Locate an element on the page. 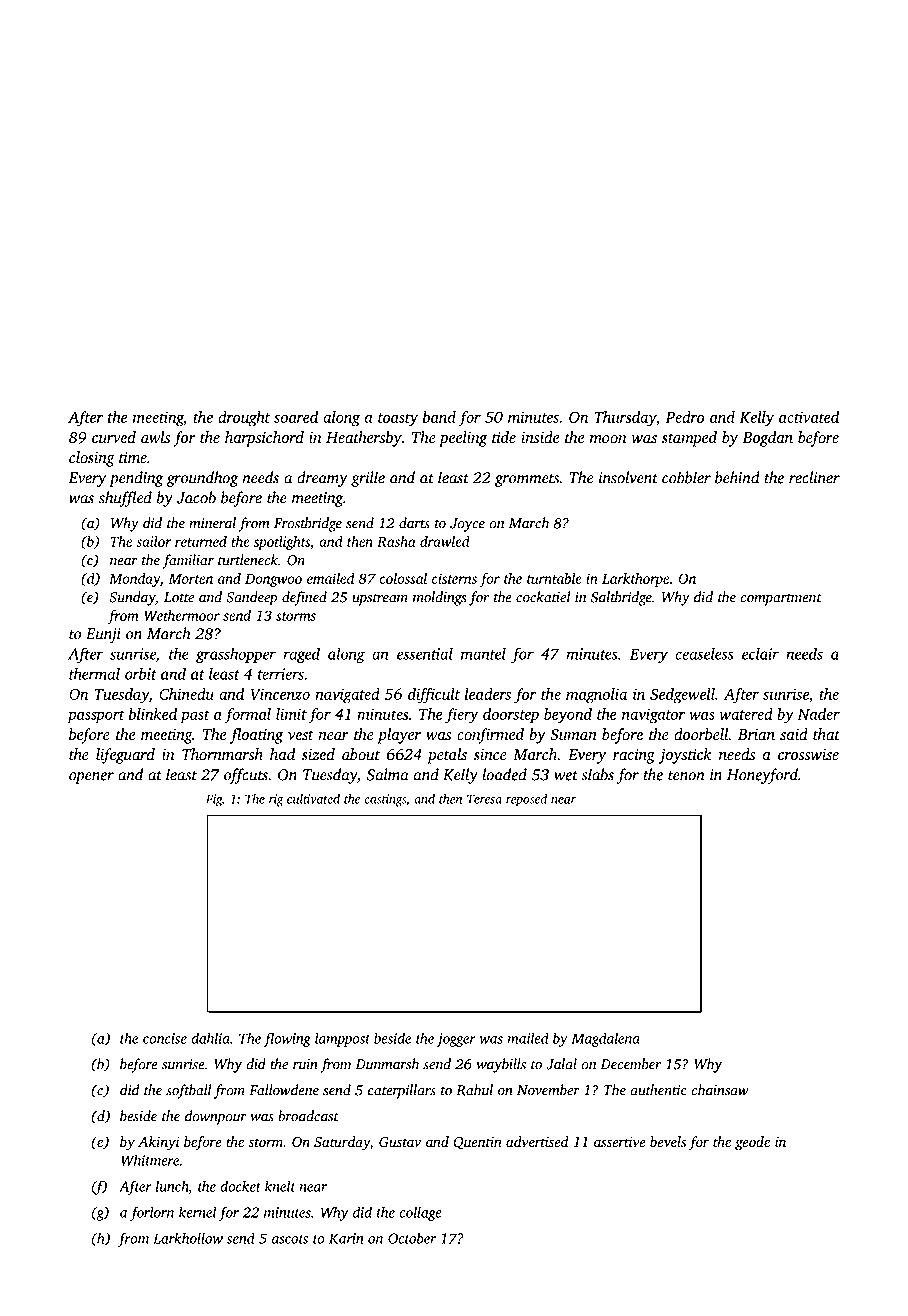  Honeyford is located at coordinates (762, 776).
